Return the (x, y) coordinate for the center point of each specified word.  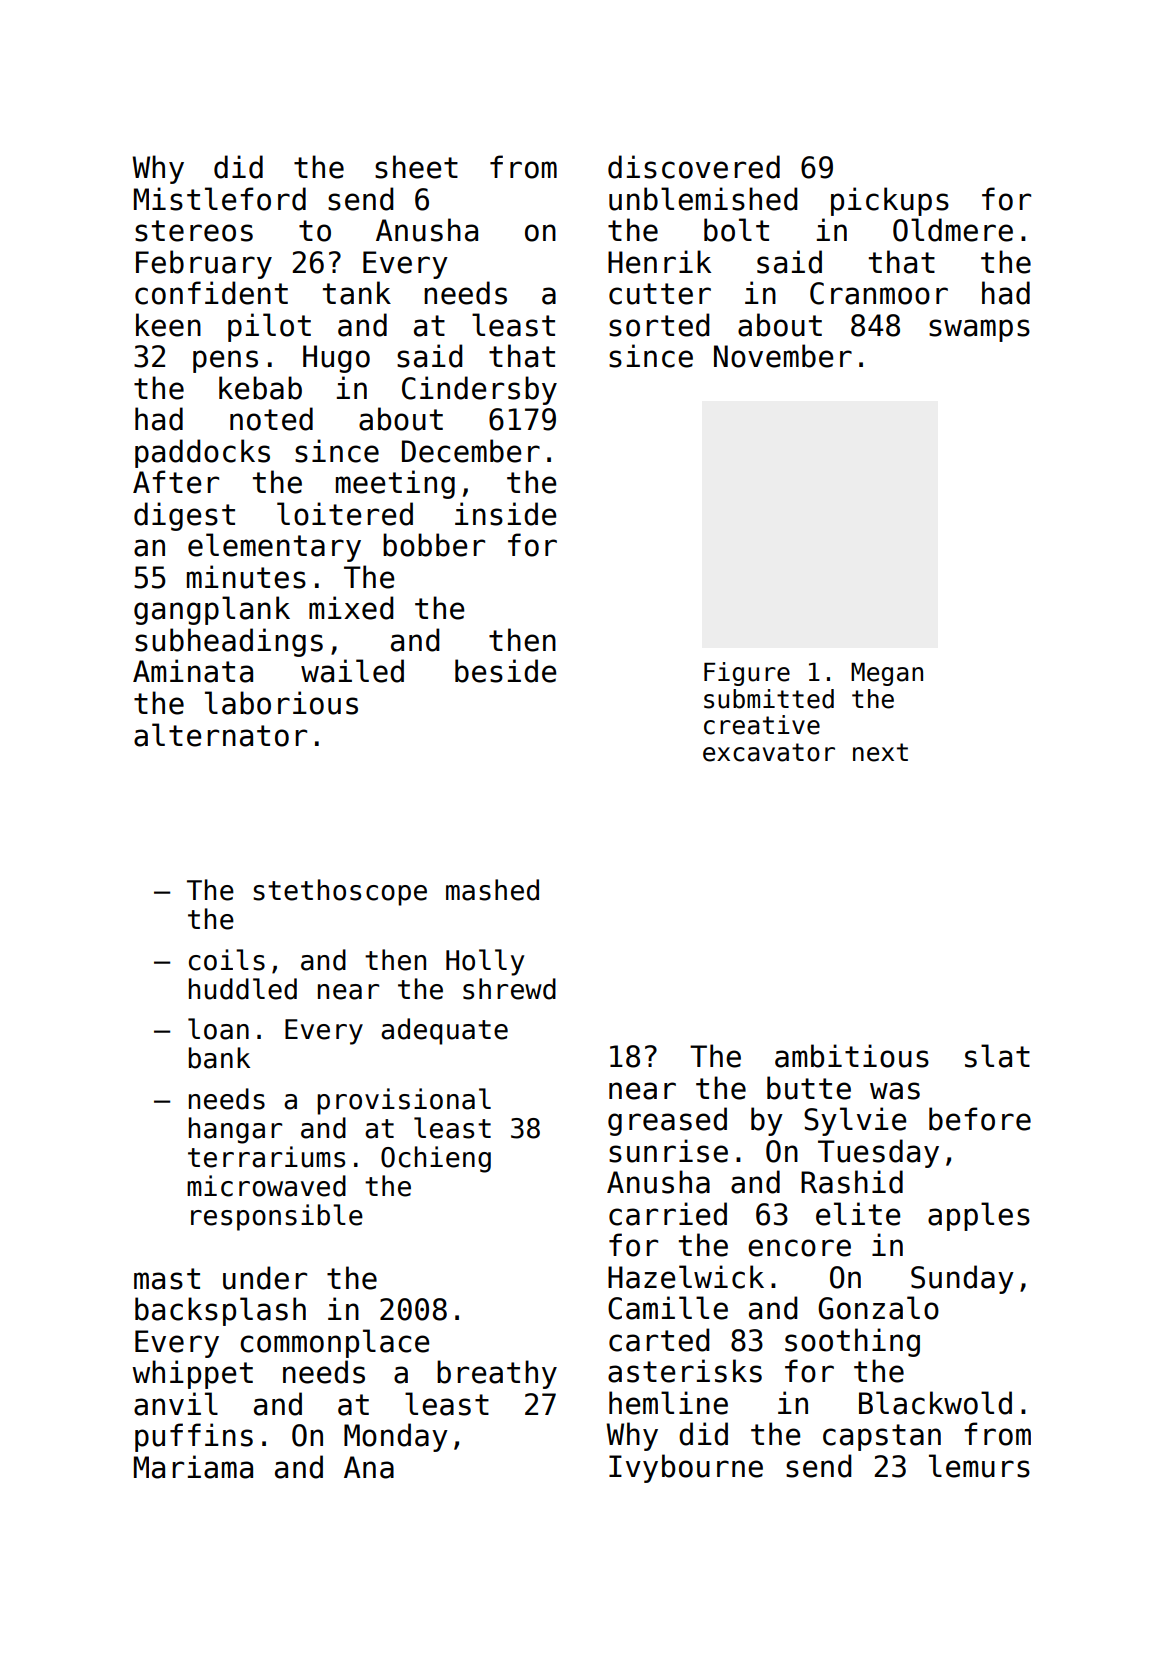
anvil (176, 1404)
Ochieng (436, 1159)
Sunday (962, 1279)
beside (505, 671)
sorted (659, 325)
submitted (769, 699)
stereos (194, 231)
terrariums (266, 1157)
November (783, 356)
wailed (352, 671)
